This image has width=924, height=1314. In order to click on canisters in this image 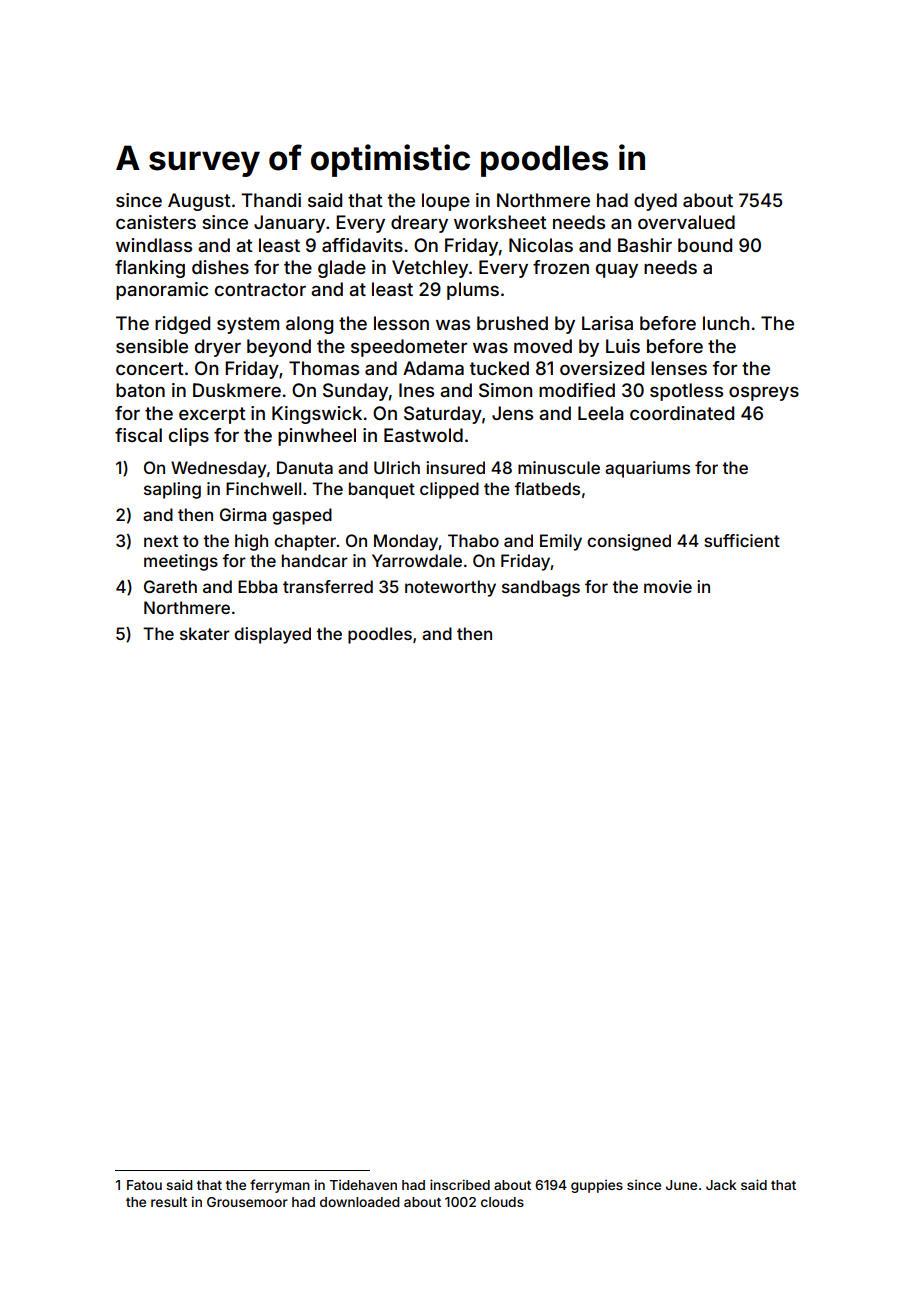, I will do `click(156, 222)`.
